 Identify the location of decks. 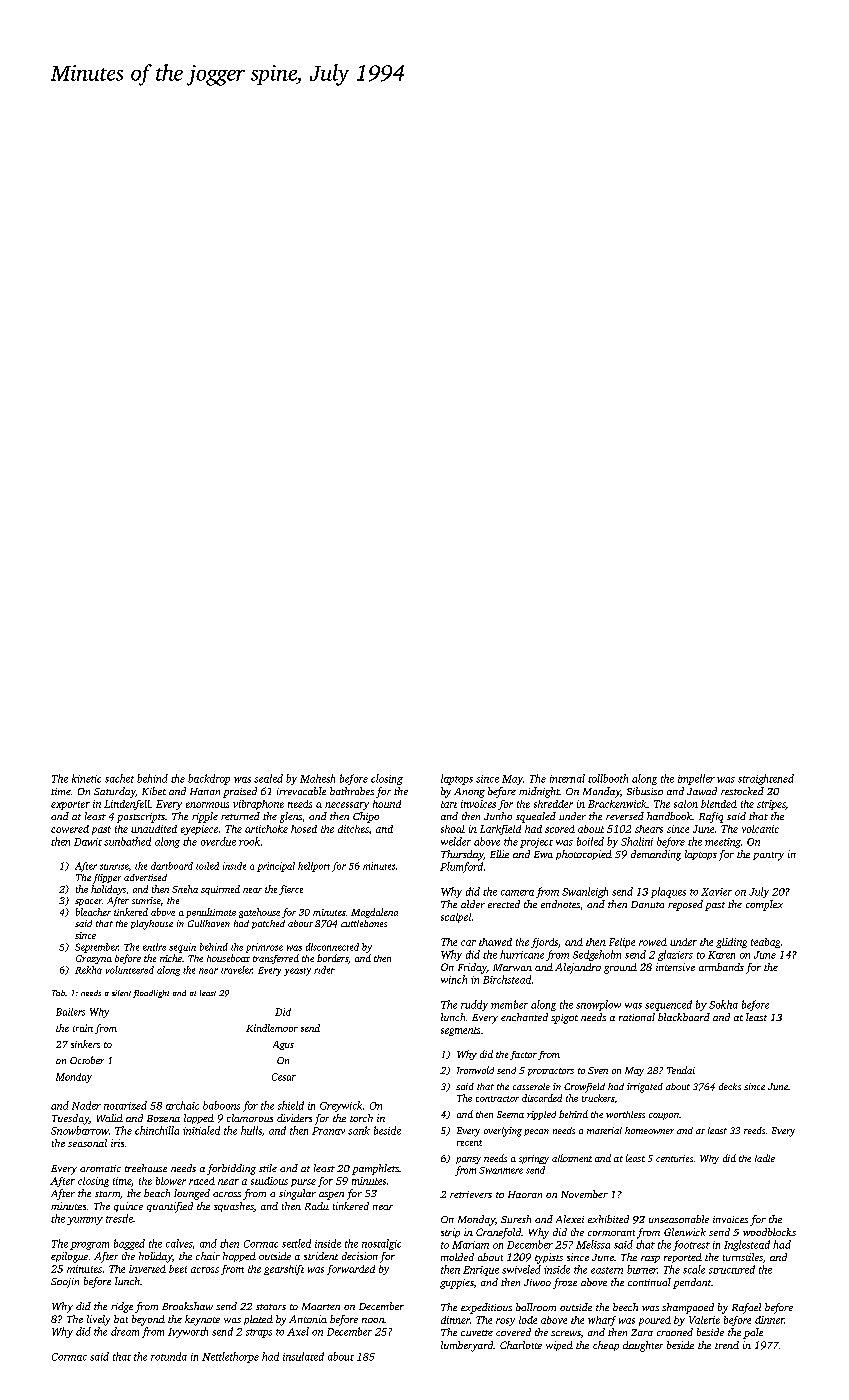
(730, 1086).
